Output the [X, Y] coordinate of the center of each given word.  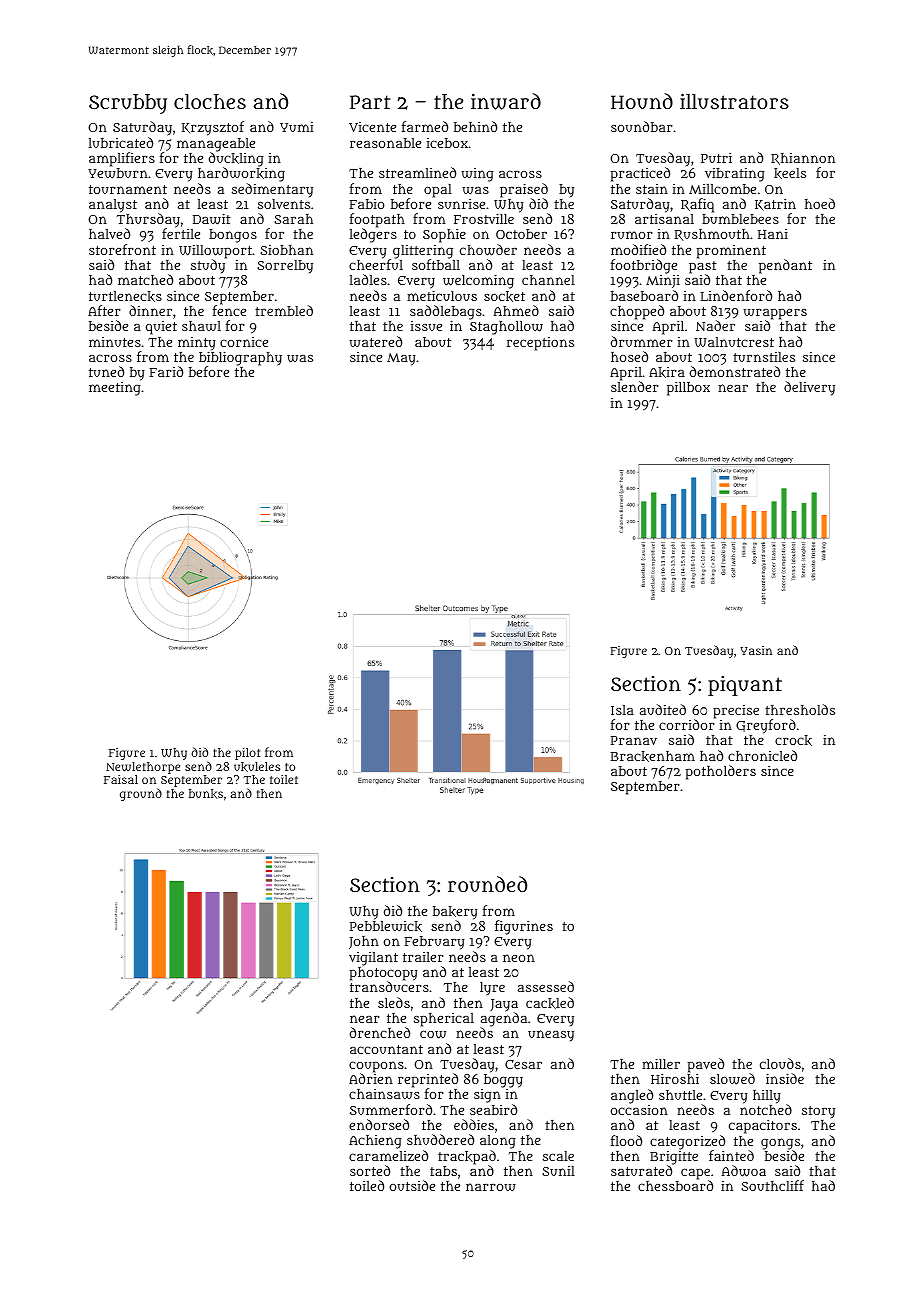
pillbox [688, 389]
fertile [181, 234]
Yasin [756, 650]
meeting [115, 389]
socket [504, 296]
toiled [367, 1185]
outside [412, 1185]
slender [635, 387]
